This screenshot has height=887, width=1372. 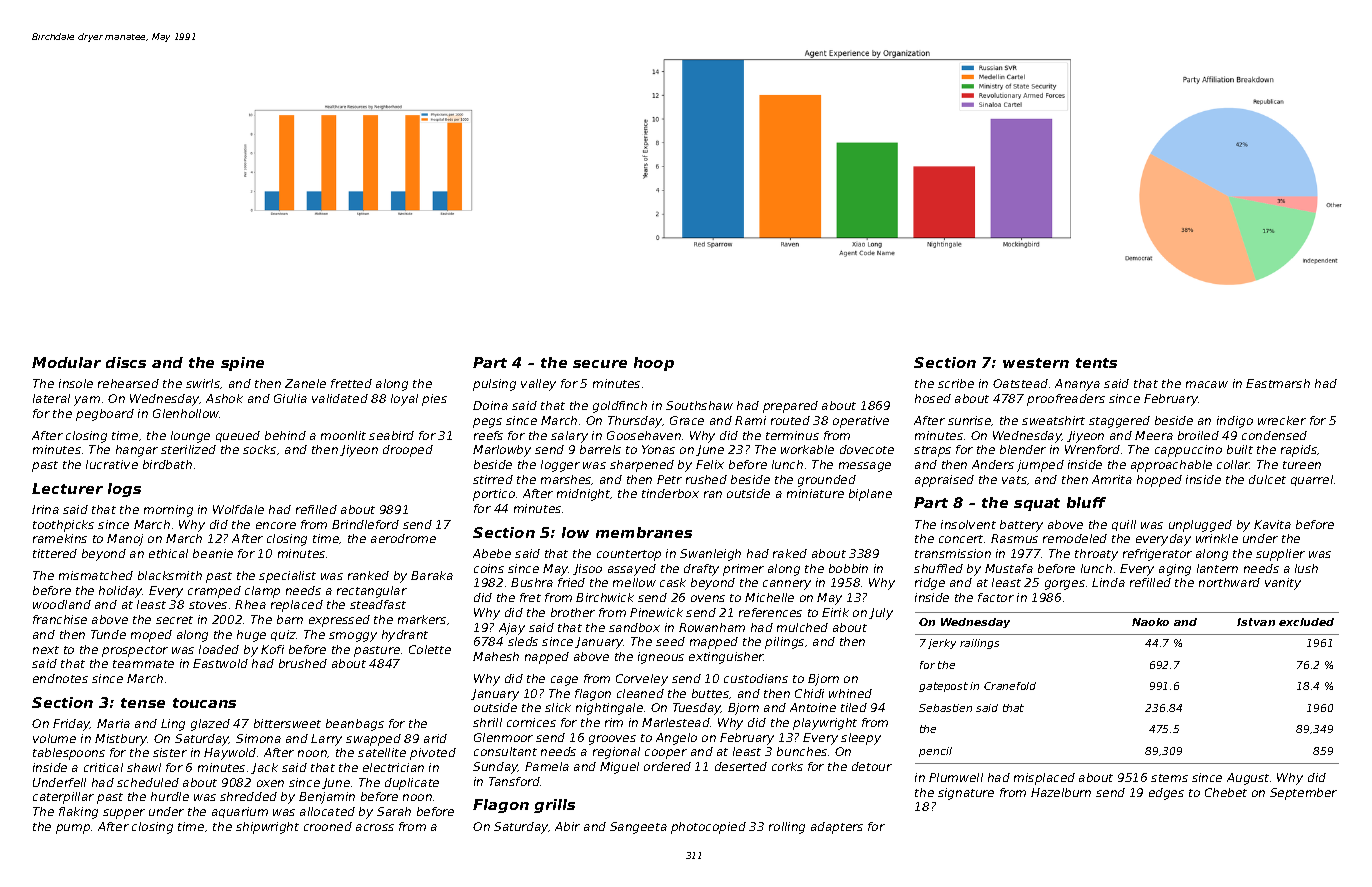 I want to click on straps, so click(x=932, y=451).
